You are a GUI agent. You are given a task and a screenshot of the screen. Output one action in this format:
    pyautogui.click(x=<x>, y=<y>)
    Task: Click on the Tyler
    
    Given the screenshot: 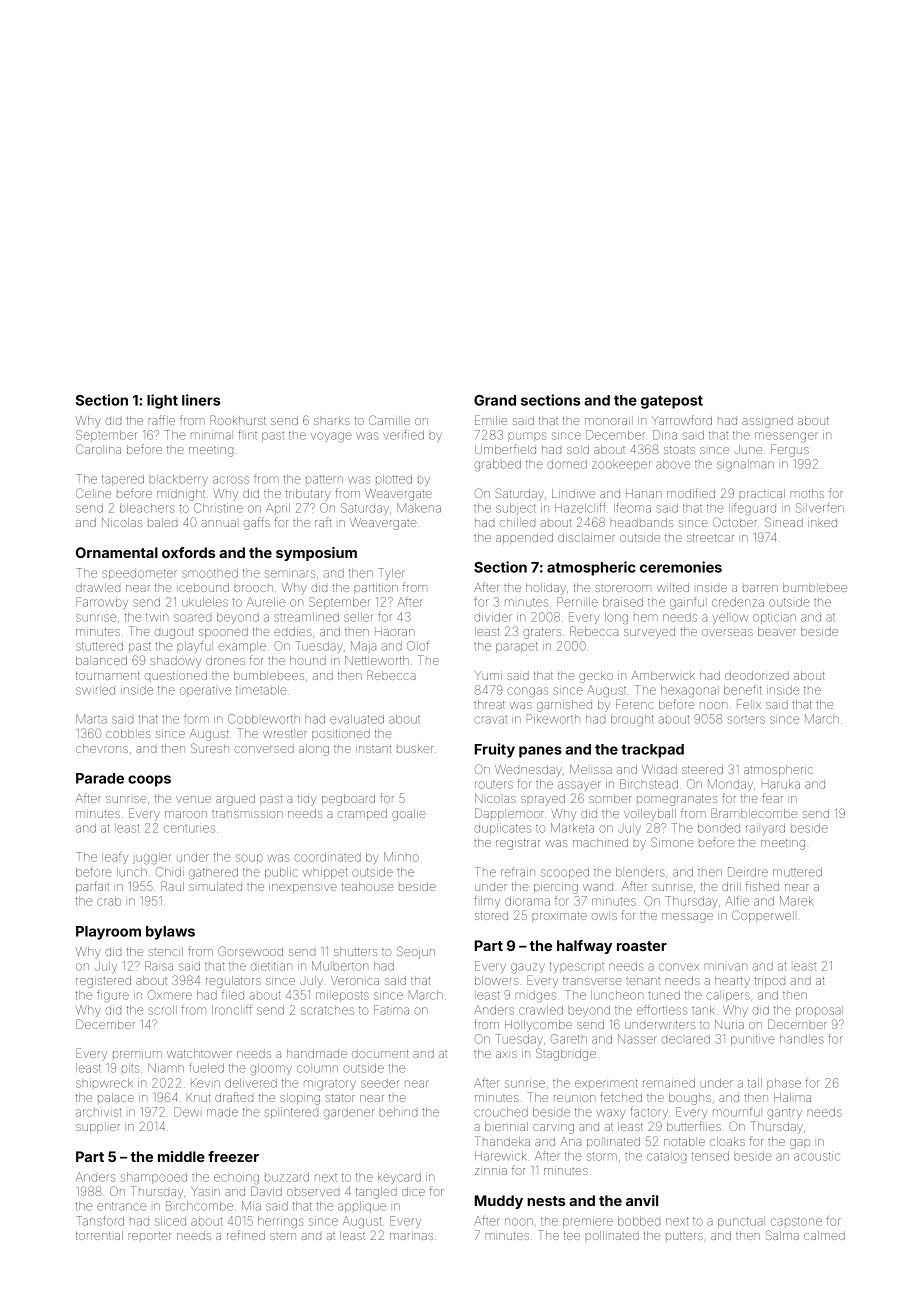 What is the action you would take?
    pyautogui.click(x=391, y=574)
